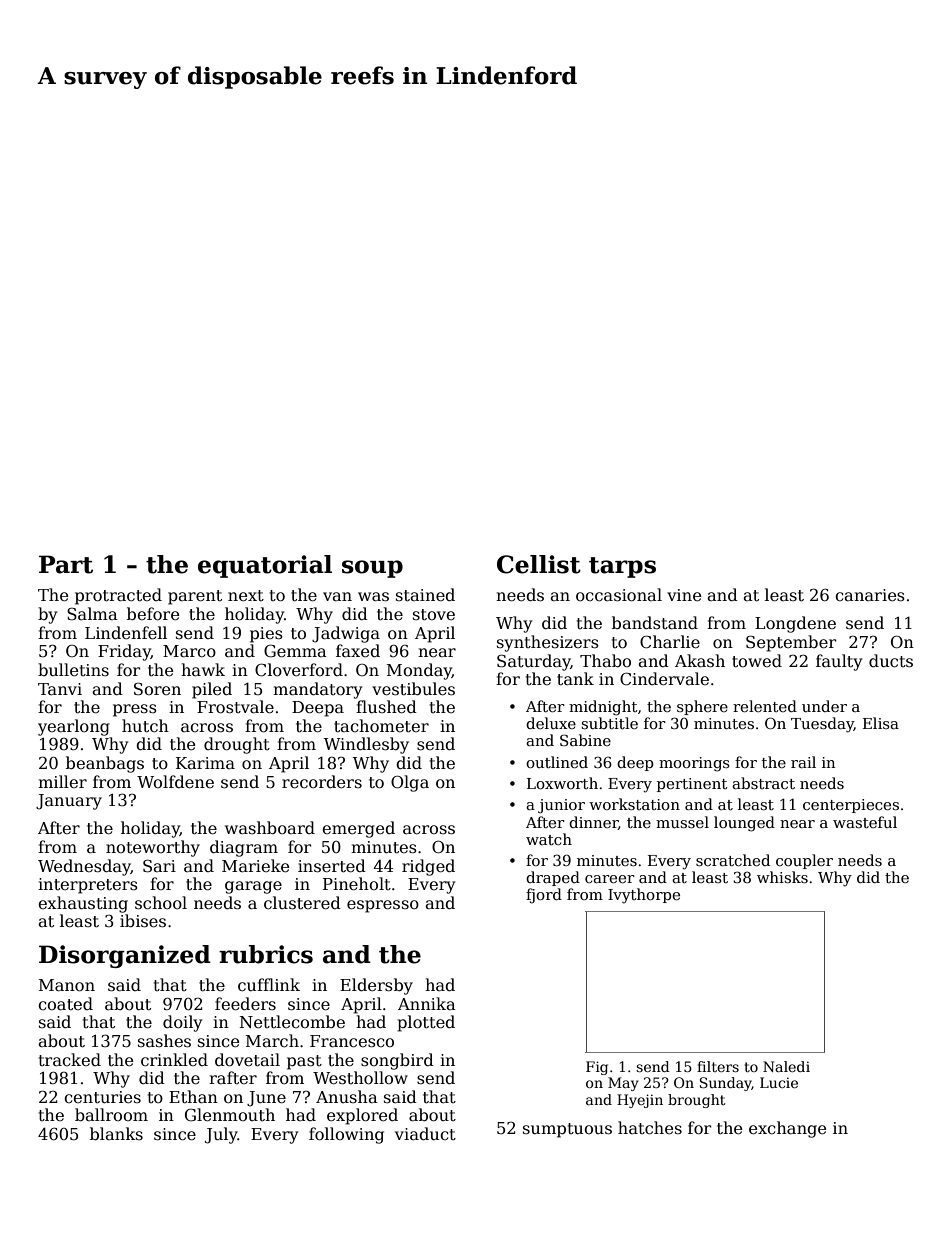  Describe the element at coordinates (410, 783) in the document. I see `Olga` at that location.
